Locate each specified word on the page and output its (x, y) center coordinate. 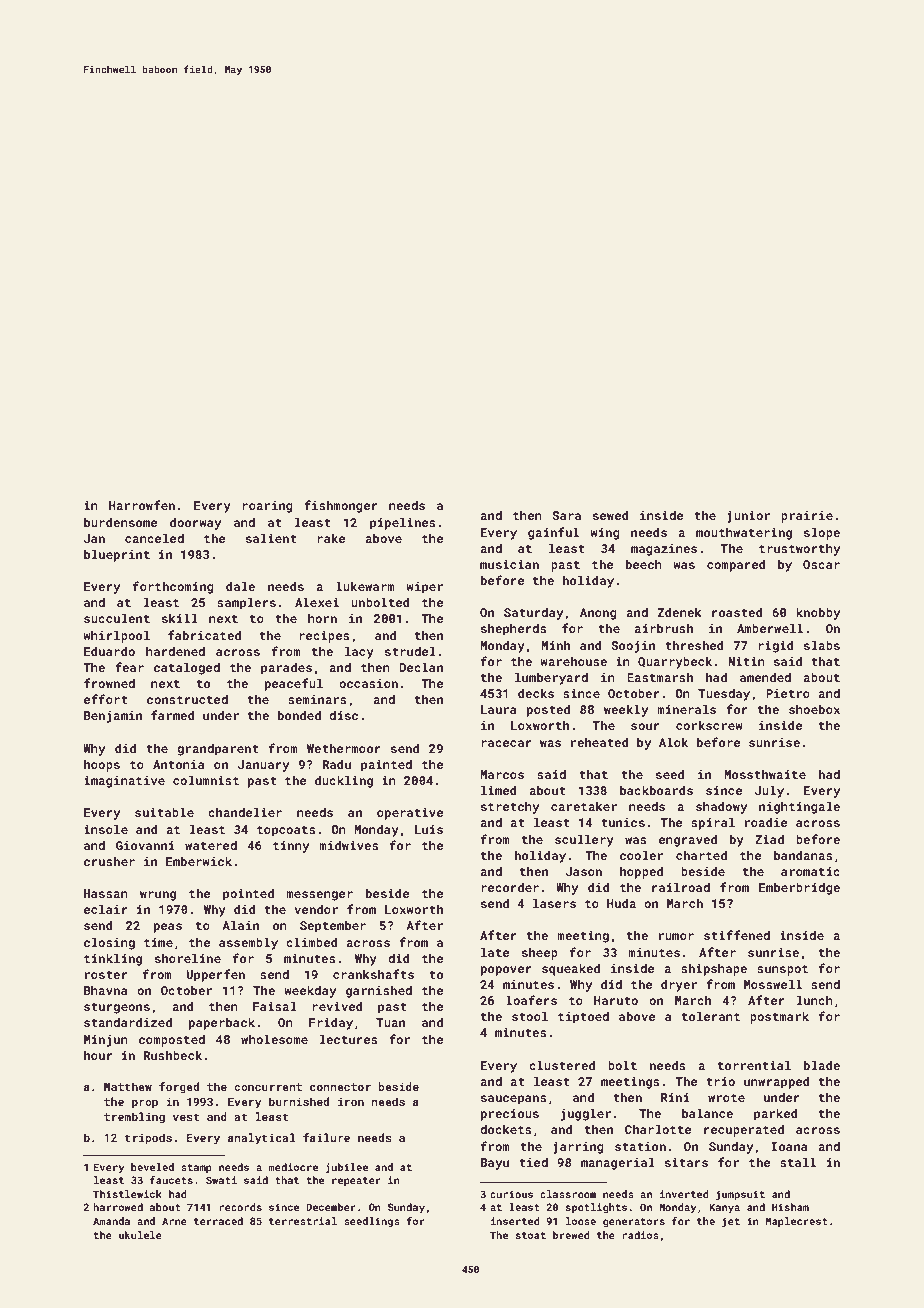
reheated (600, 742)
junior (748, 517)
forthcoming (173, 587)
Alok (673, 742)
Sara (566, 515)
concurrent (268, 1087)
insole (106, 829)
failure (326, 1137)
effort (106, 699)
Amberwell (770, 628)
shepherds (514, 629)
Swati (221, 1180)
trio (720, 1081)
